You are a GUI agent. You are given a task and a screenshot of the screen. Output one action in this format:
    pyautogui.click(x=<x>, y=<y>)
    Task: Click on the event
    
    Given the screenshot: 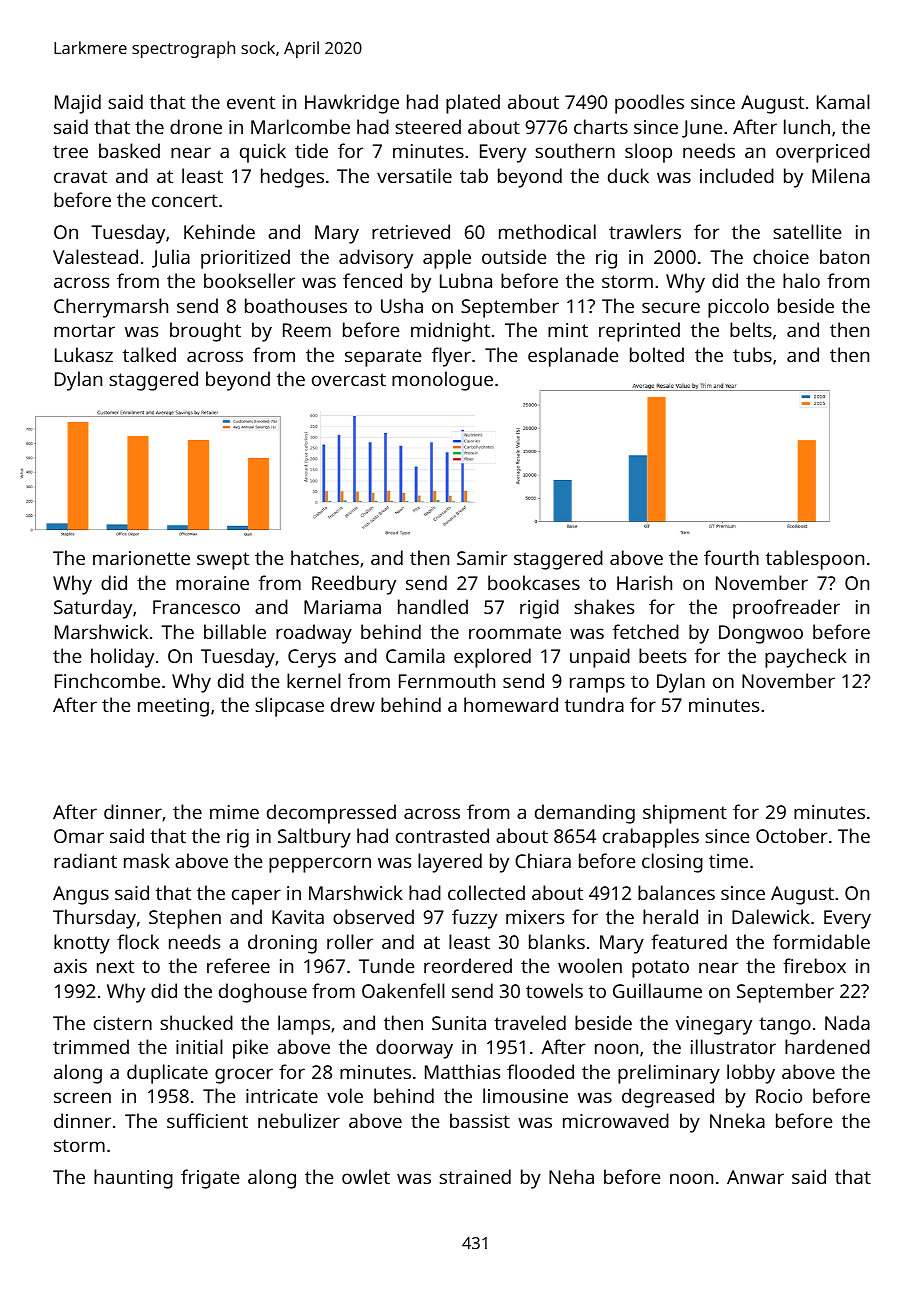 What is the action you would take?
    pyautogui.click(x=251, y=102)
